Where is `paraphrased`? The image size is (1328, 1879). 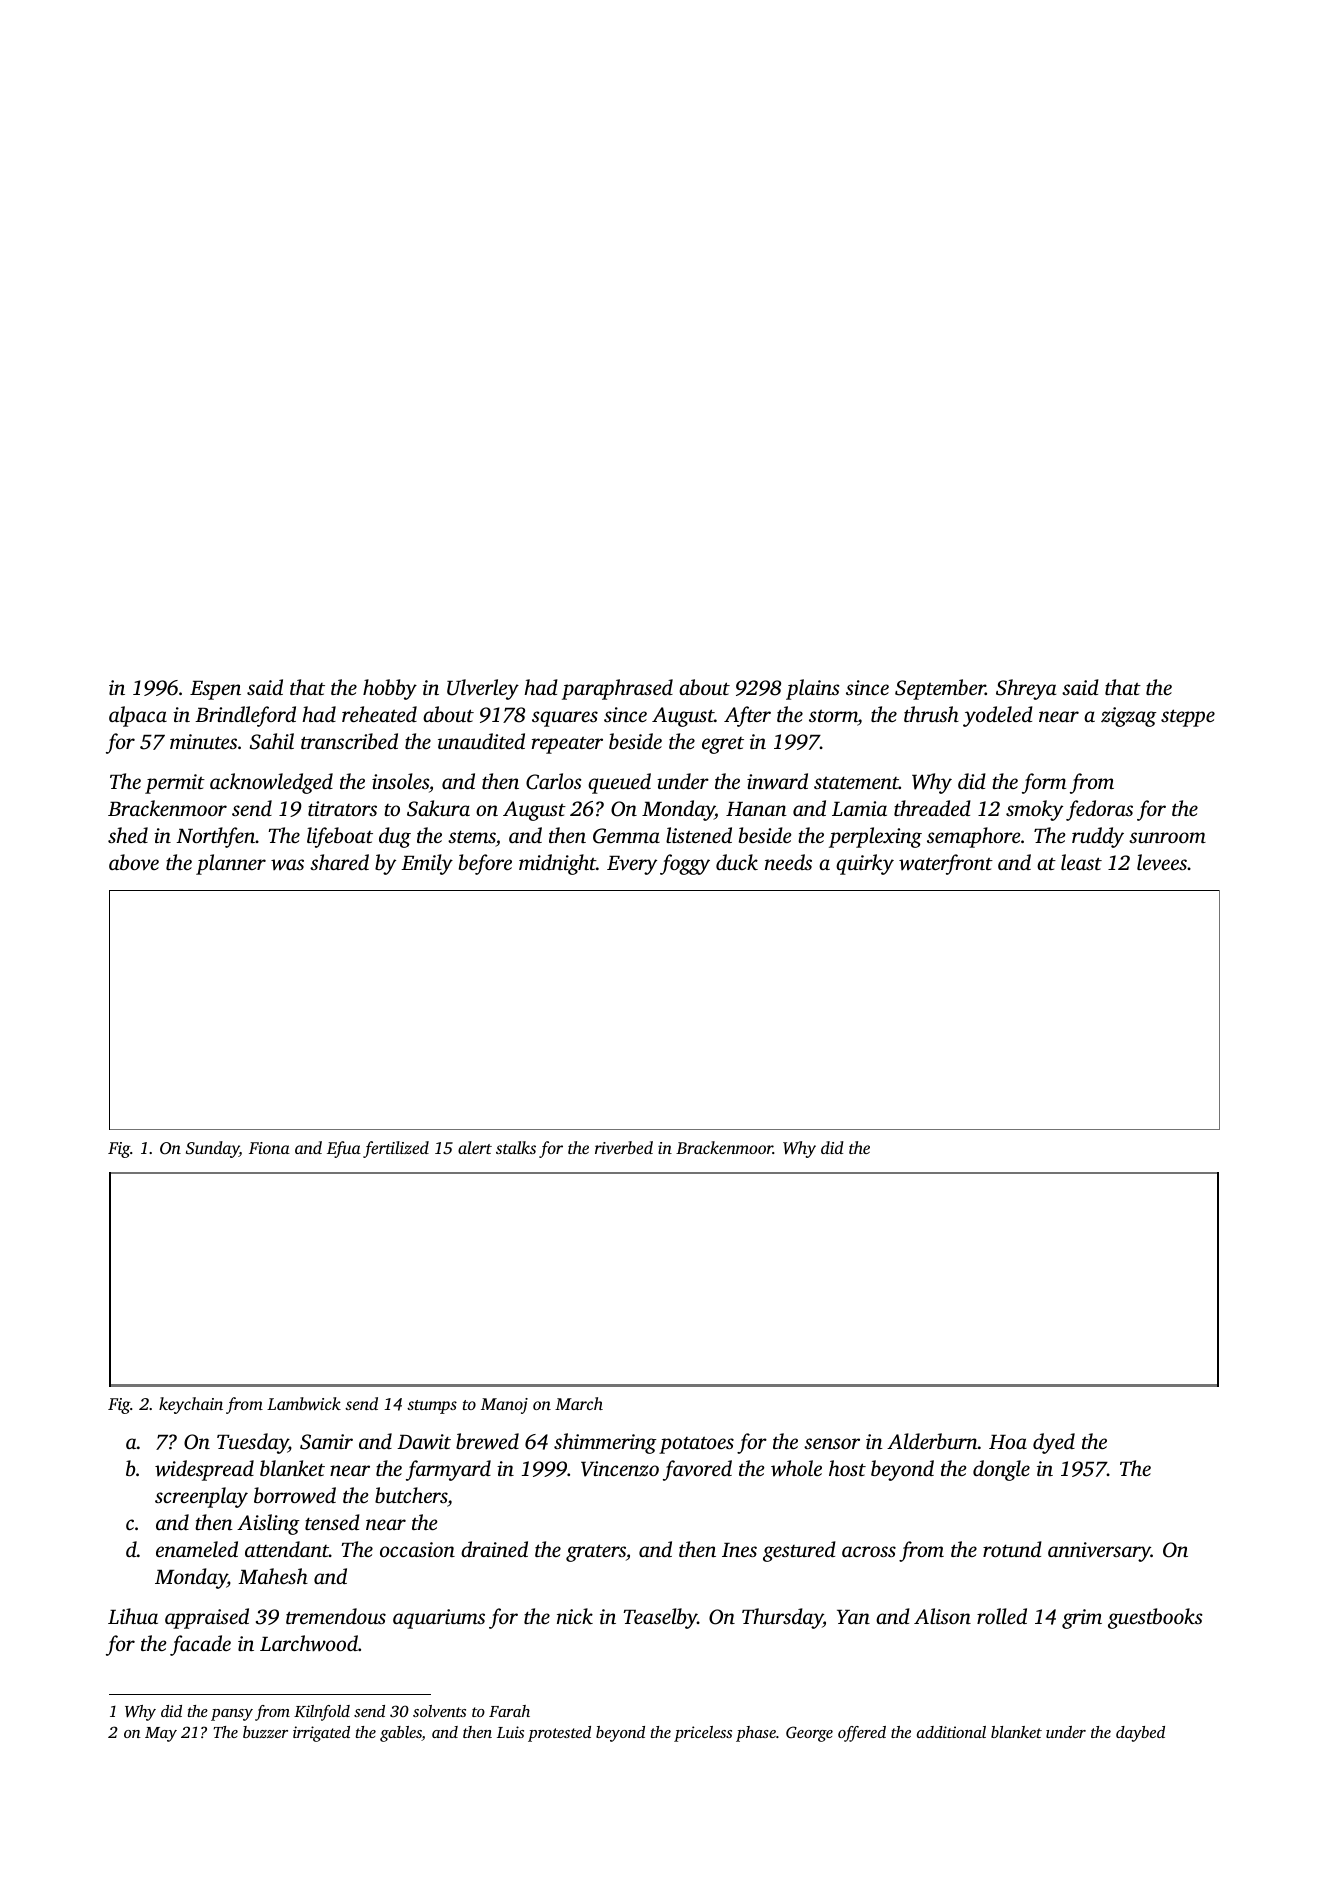 paraphrased is located at coordinates (617, 689).
